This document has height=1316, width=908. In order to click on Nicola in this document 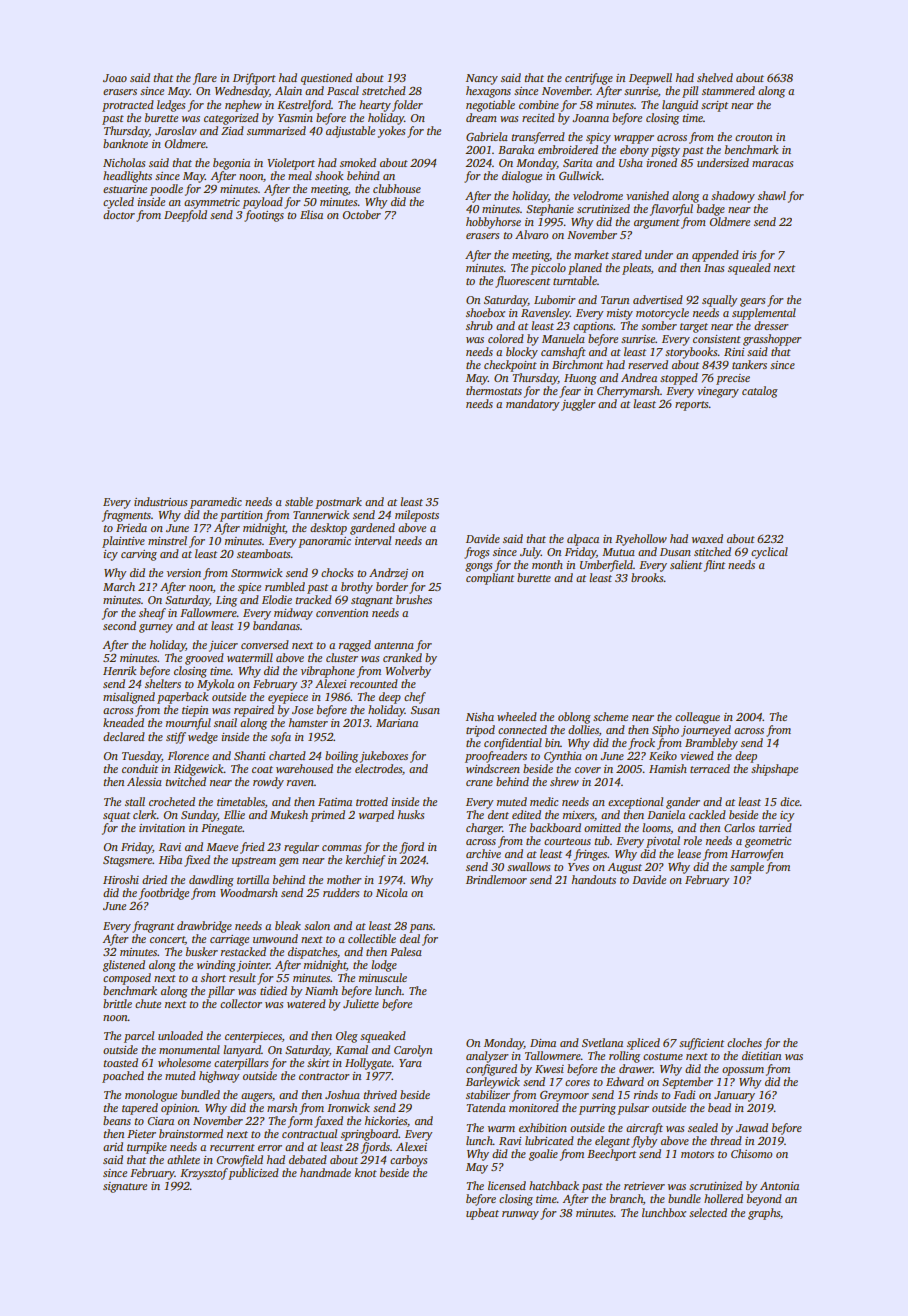, I will do `click(392, 892)`.
